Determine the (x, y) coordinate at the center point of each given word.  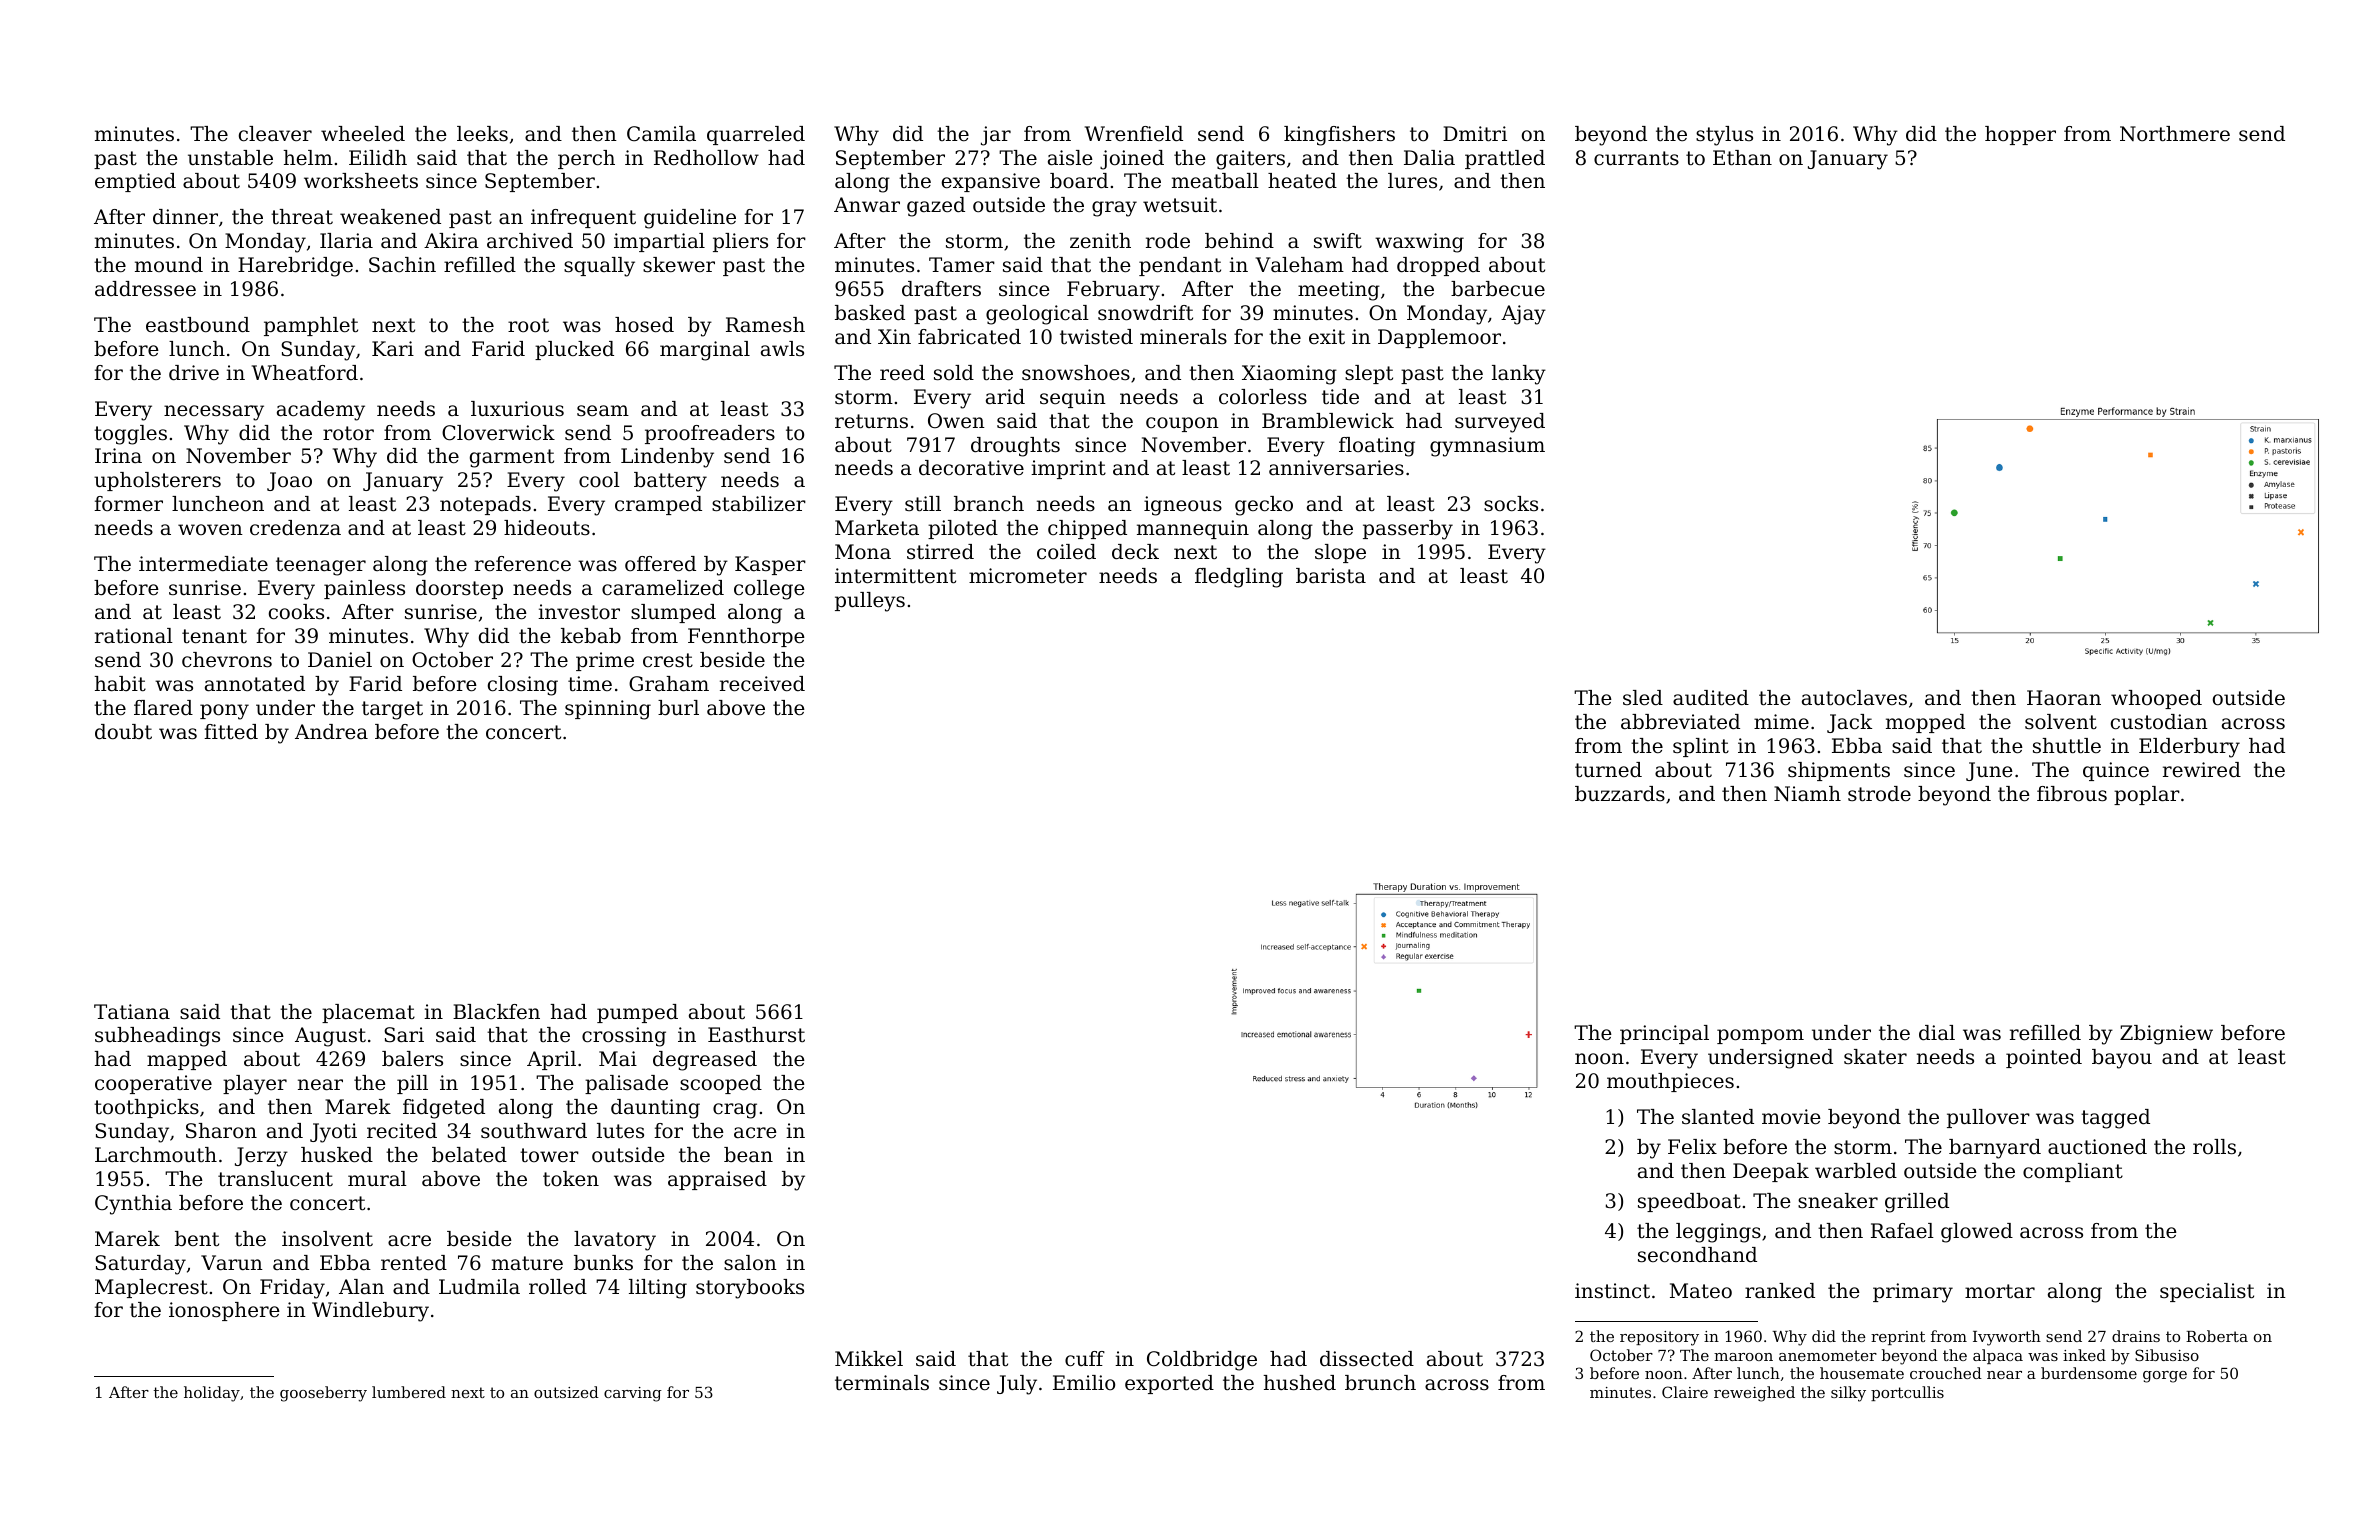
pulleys (870, 602)
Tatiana (132, 1012)
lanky (1519, 375)
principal (1664, 1034)
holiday (212, 1394)
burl (678, 708)
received (762, 684)
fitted (231, 732)
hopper (2020, 135)
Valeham (1300, 265)
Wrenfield (1134, 134)
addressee (145, 288)
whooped (2156, 699)
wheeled (363, 134)
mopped (1925, 723)
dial (1937, 1033)
